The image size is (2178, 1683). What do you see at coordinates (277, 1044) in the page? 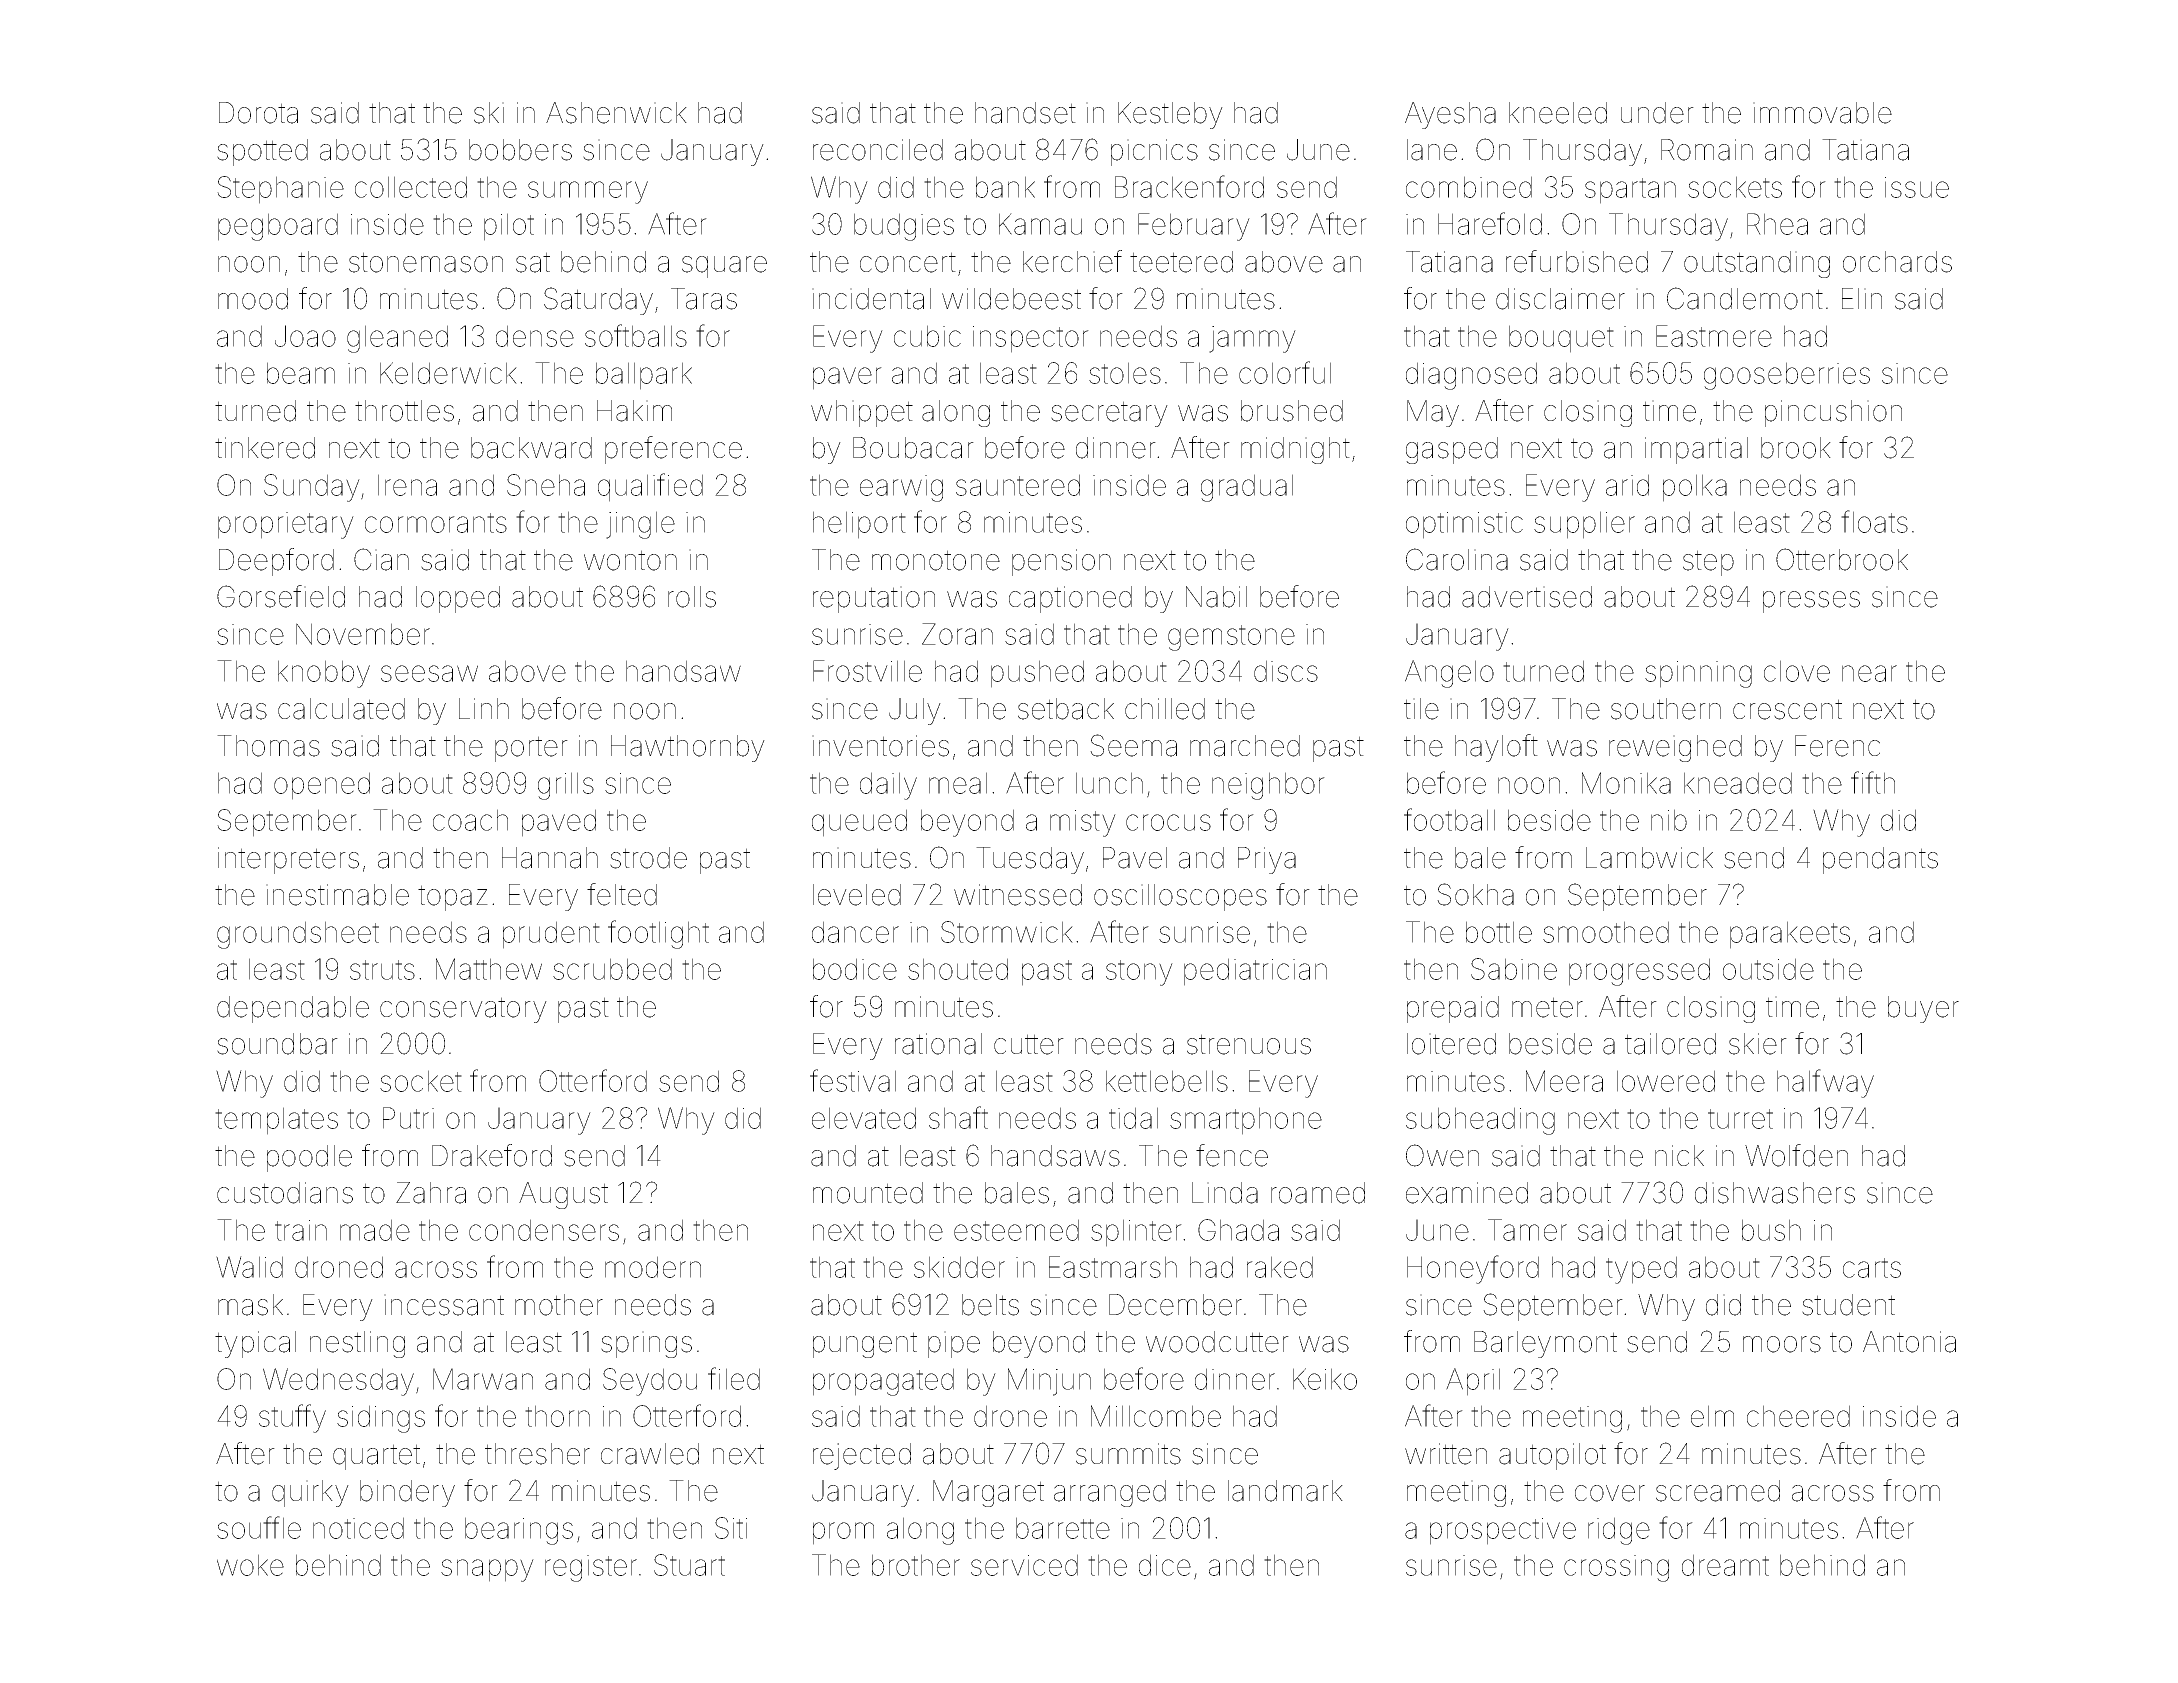
I see `soundbar` at bounding box center [277, 1044].
